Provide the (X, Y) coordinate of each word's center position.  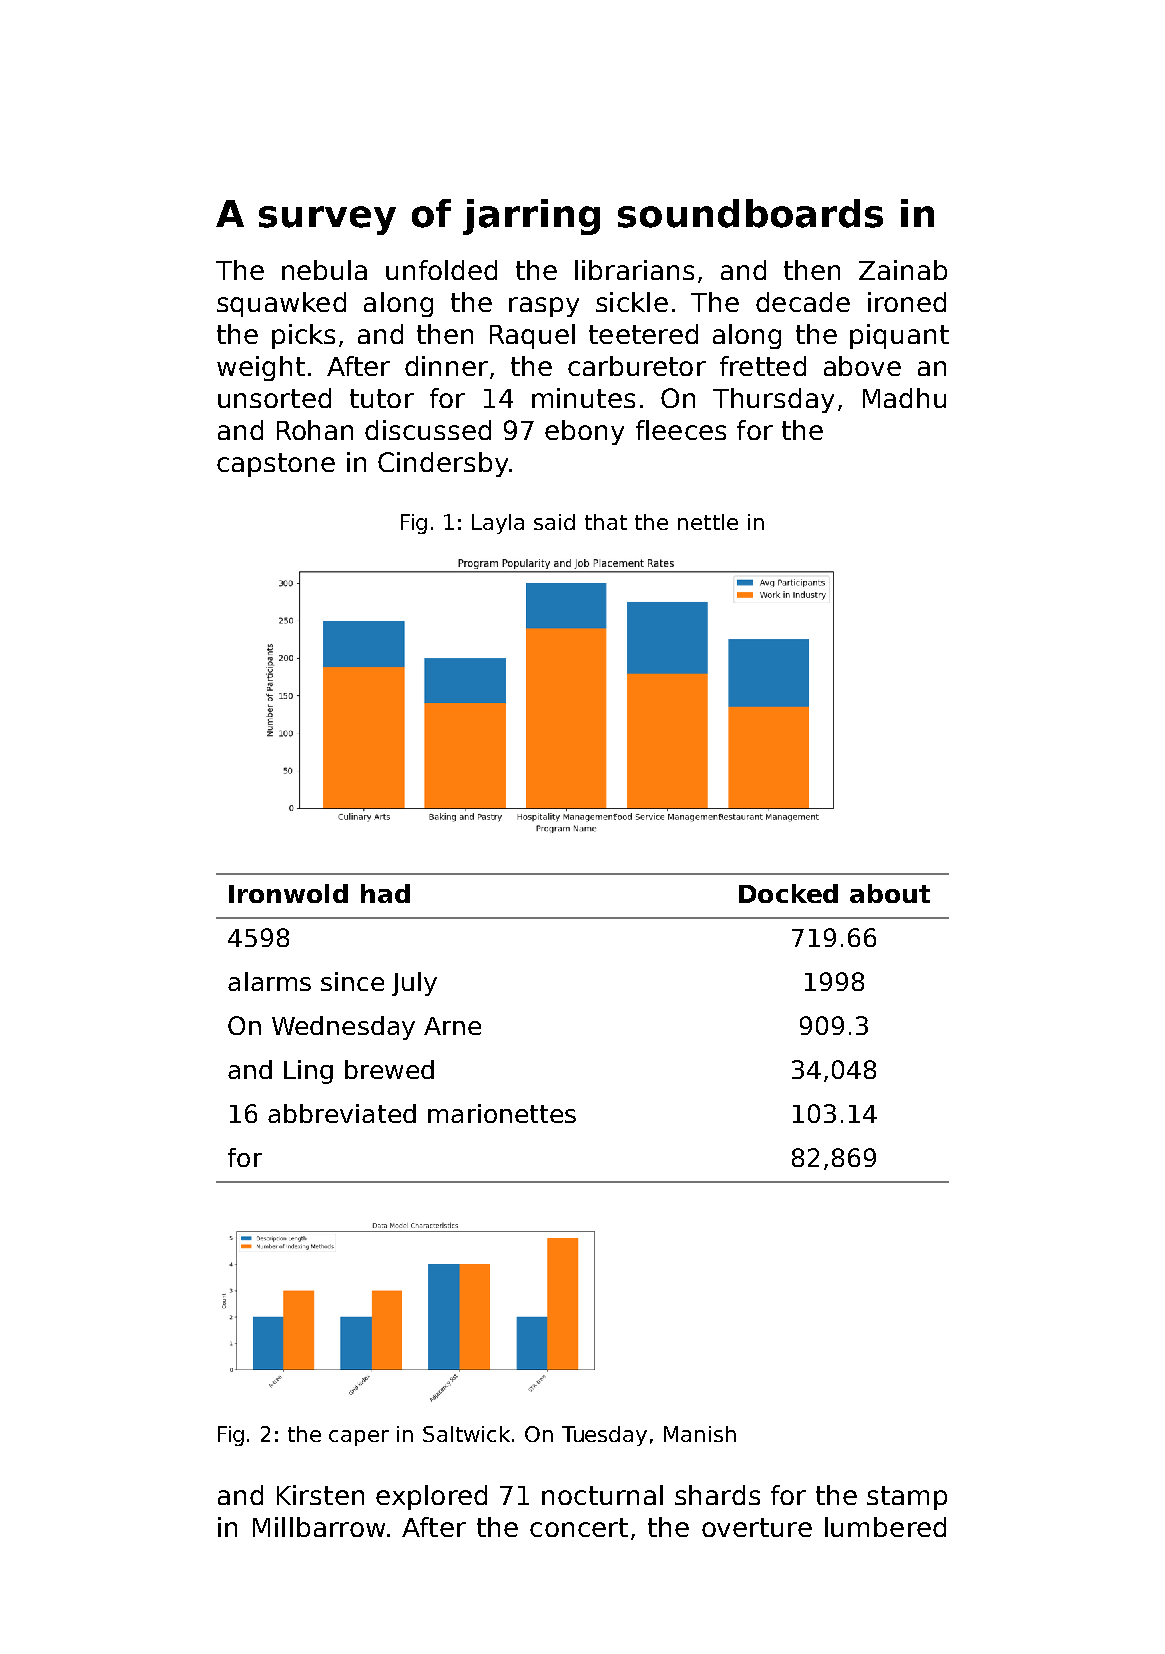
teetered (643, 334)
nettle (708, 522)
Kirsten (320, 1495)
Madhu (904, 398)
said (554, 522)
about (890, 893)
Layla (498, 524)
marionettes (502, 1113)
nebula (324, 270)
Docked (788, 893)
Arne (452, 1026)
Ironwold (288, 893)
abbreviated (342, 1113)
